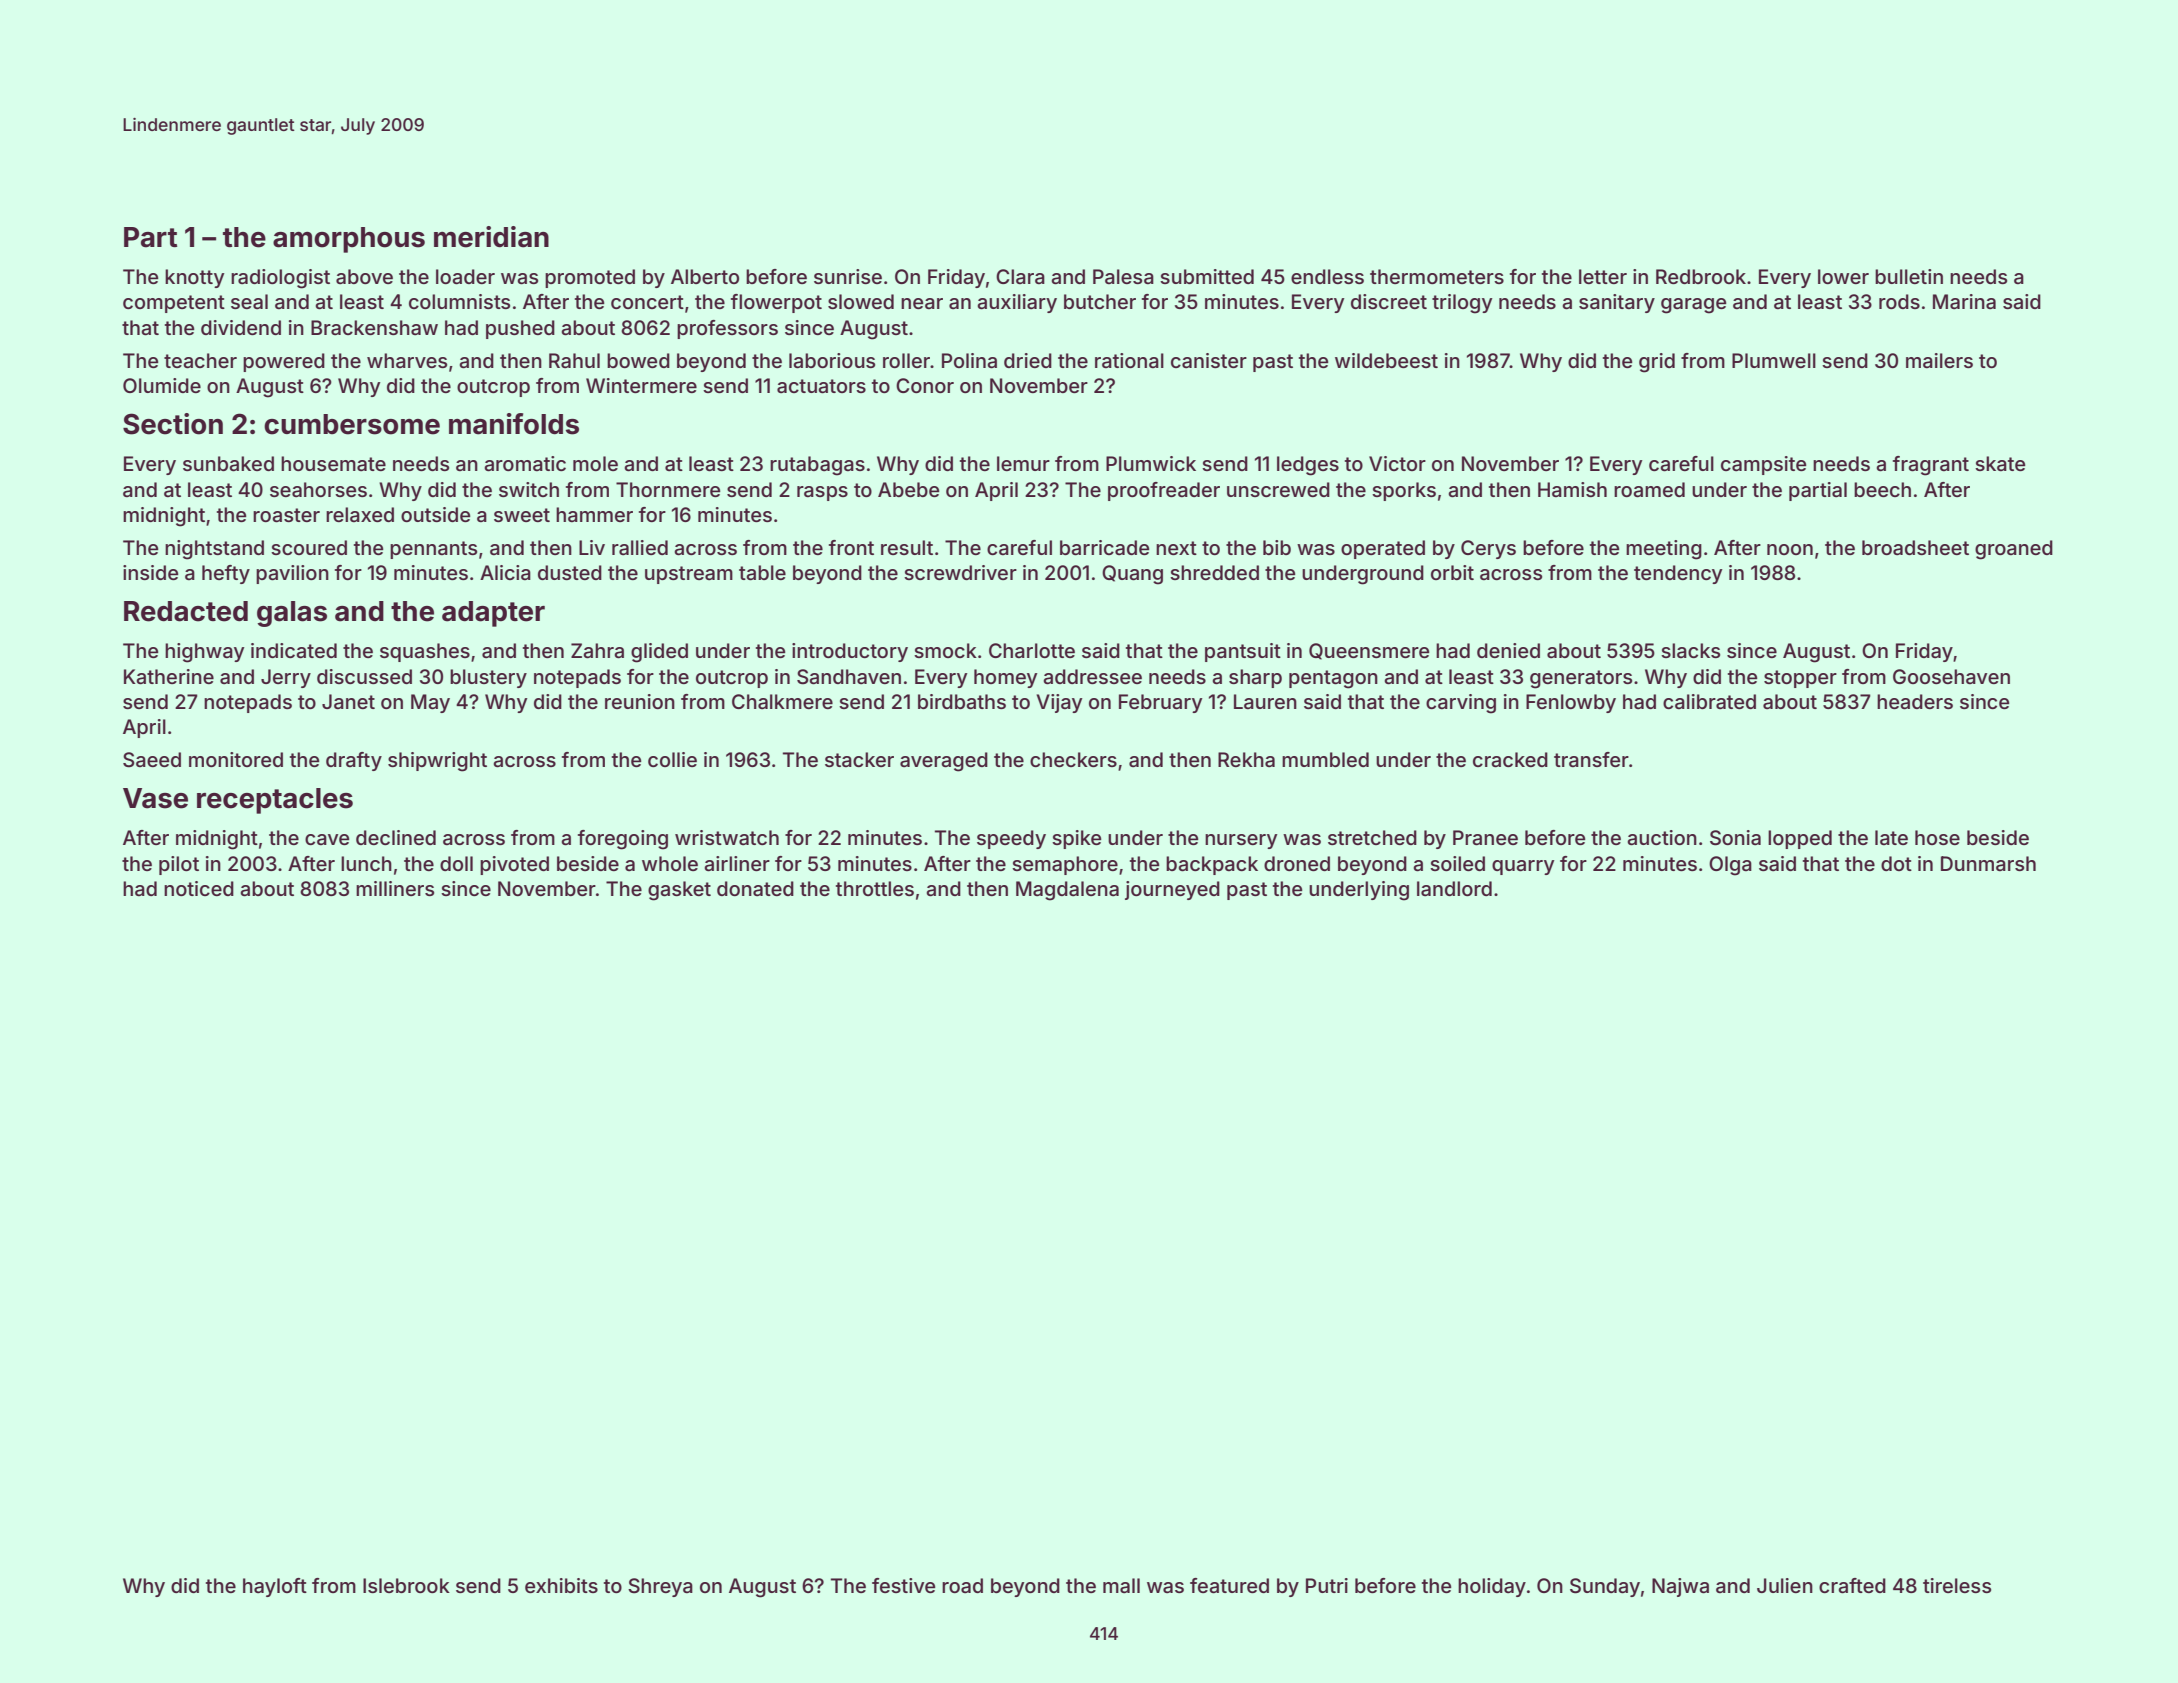 Image resolution: width=2178 pixels, height=1683 pixels. Describe the element at coordinates (1909, 276) in the image. I see `bulletin` at that location.
